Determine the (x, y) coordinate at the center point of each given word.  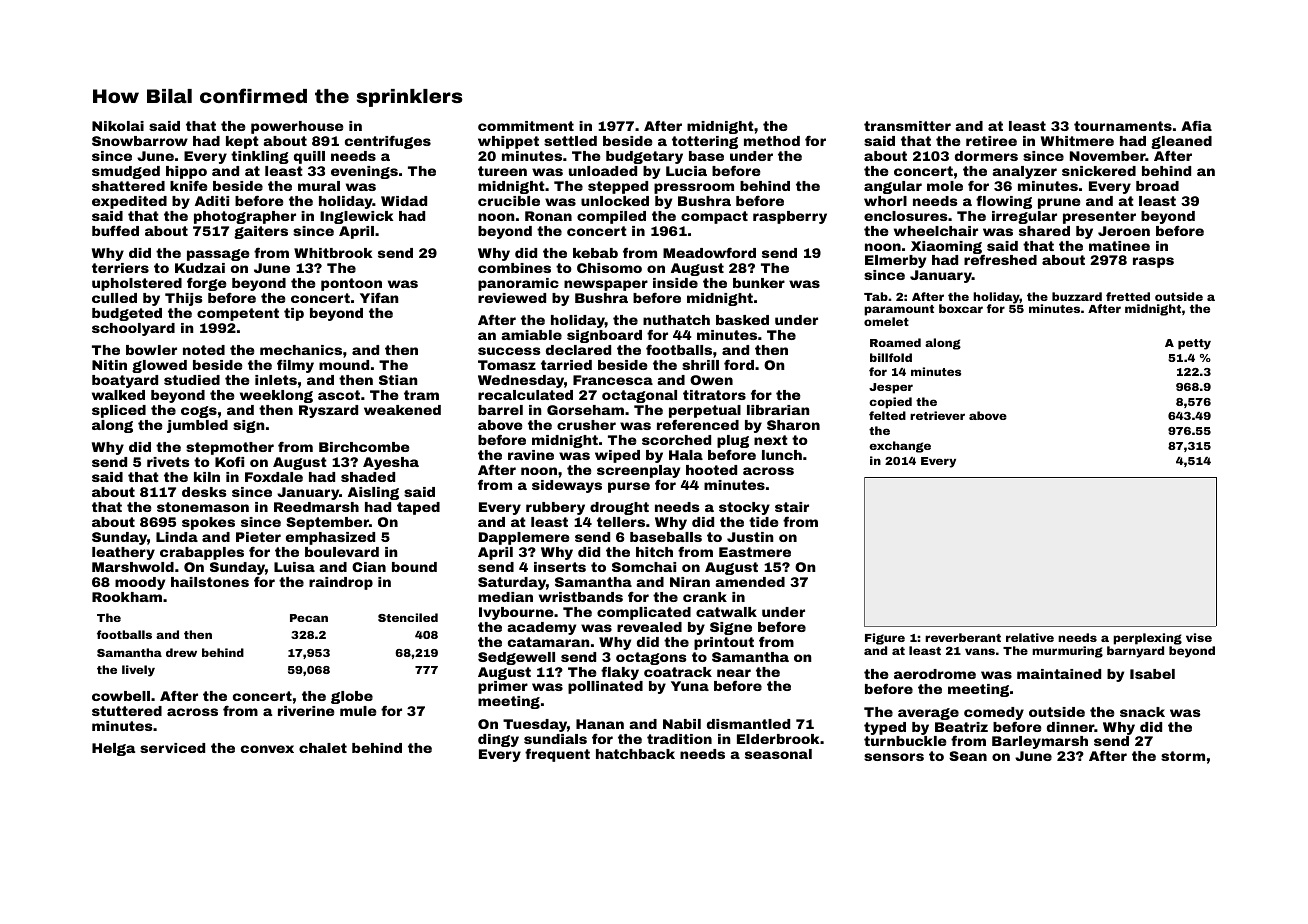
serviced (172, 748)
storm (1183, 756)
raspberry (790, 217)
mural (319, 186)
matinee (1119, 246)
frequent (557, 755)
